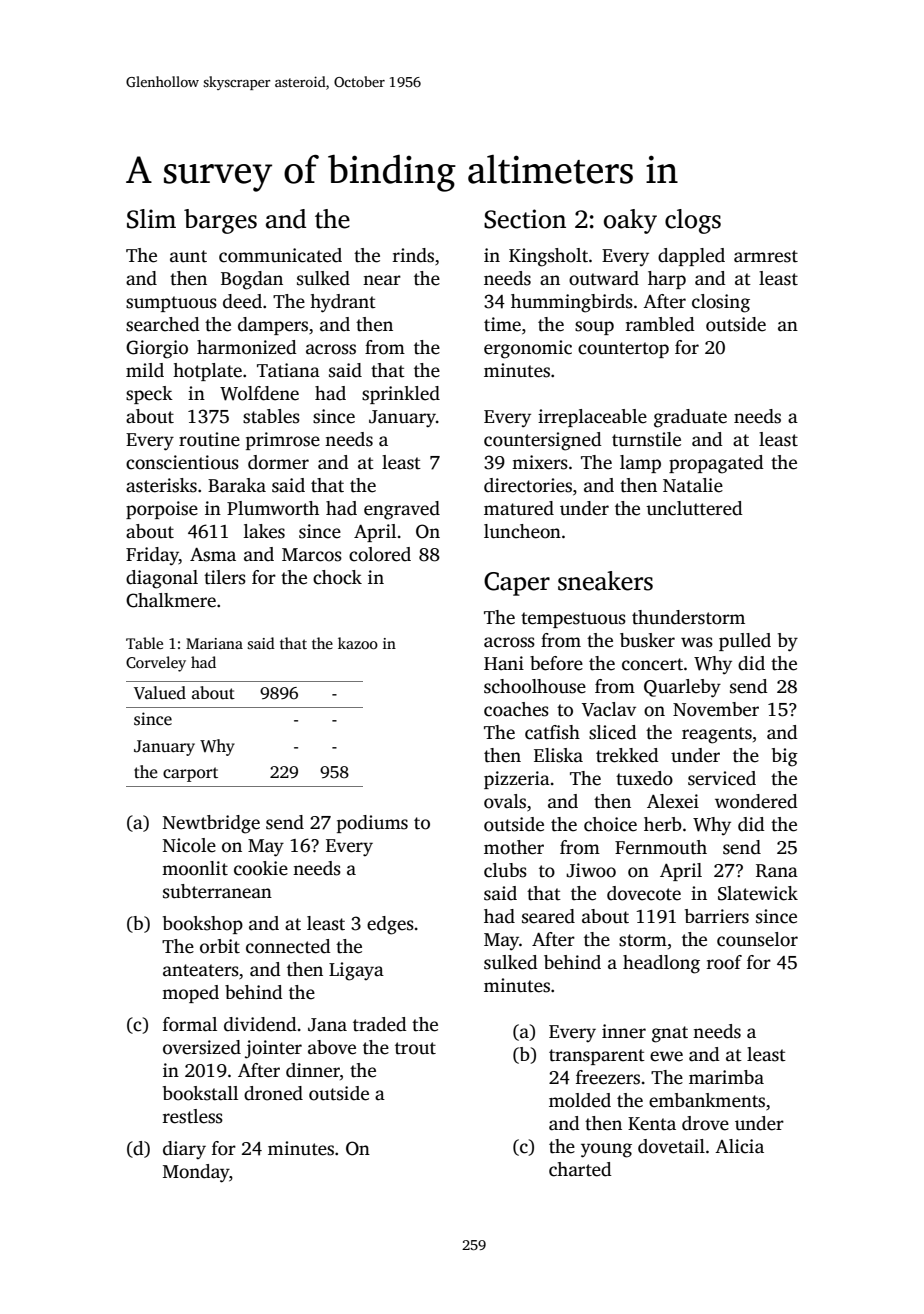 The height and width of the screenshot is (1314, 924). I want to click on podiums, so click(372, 824).
